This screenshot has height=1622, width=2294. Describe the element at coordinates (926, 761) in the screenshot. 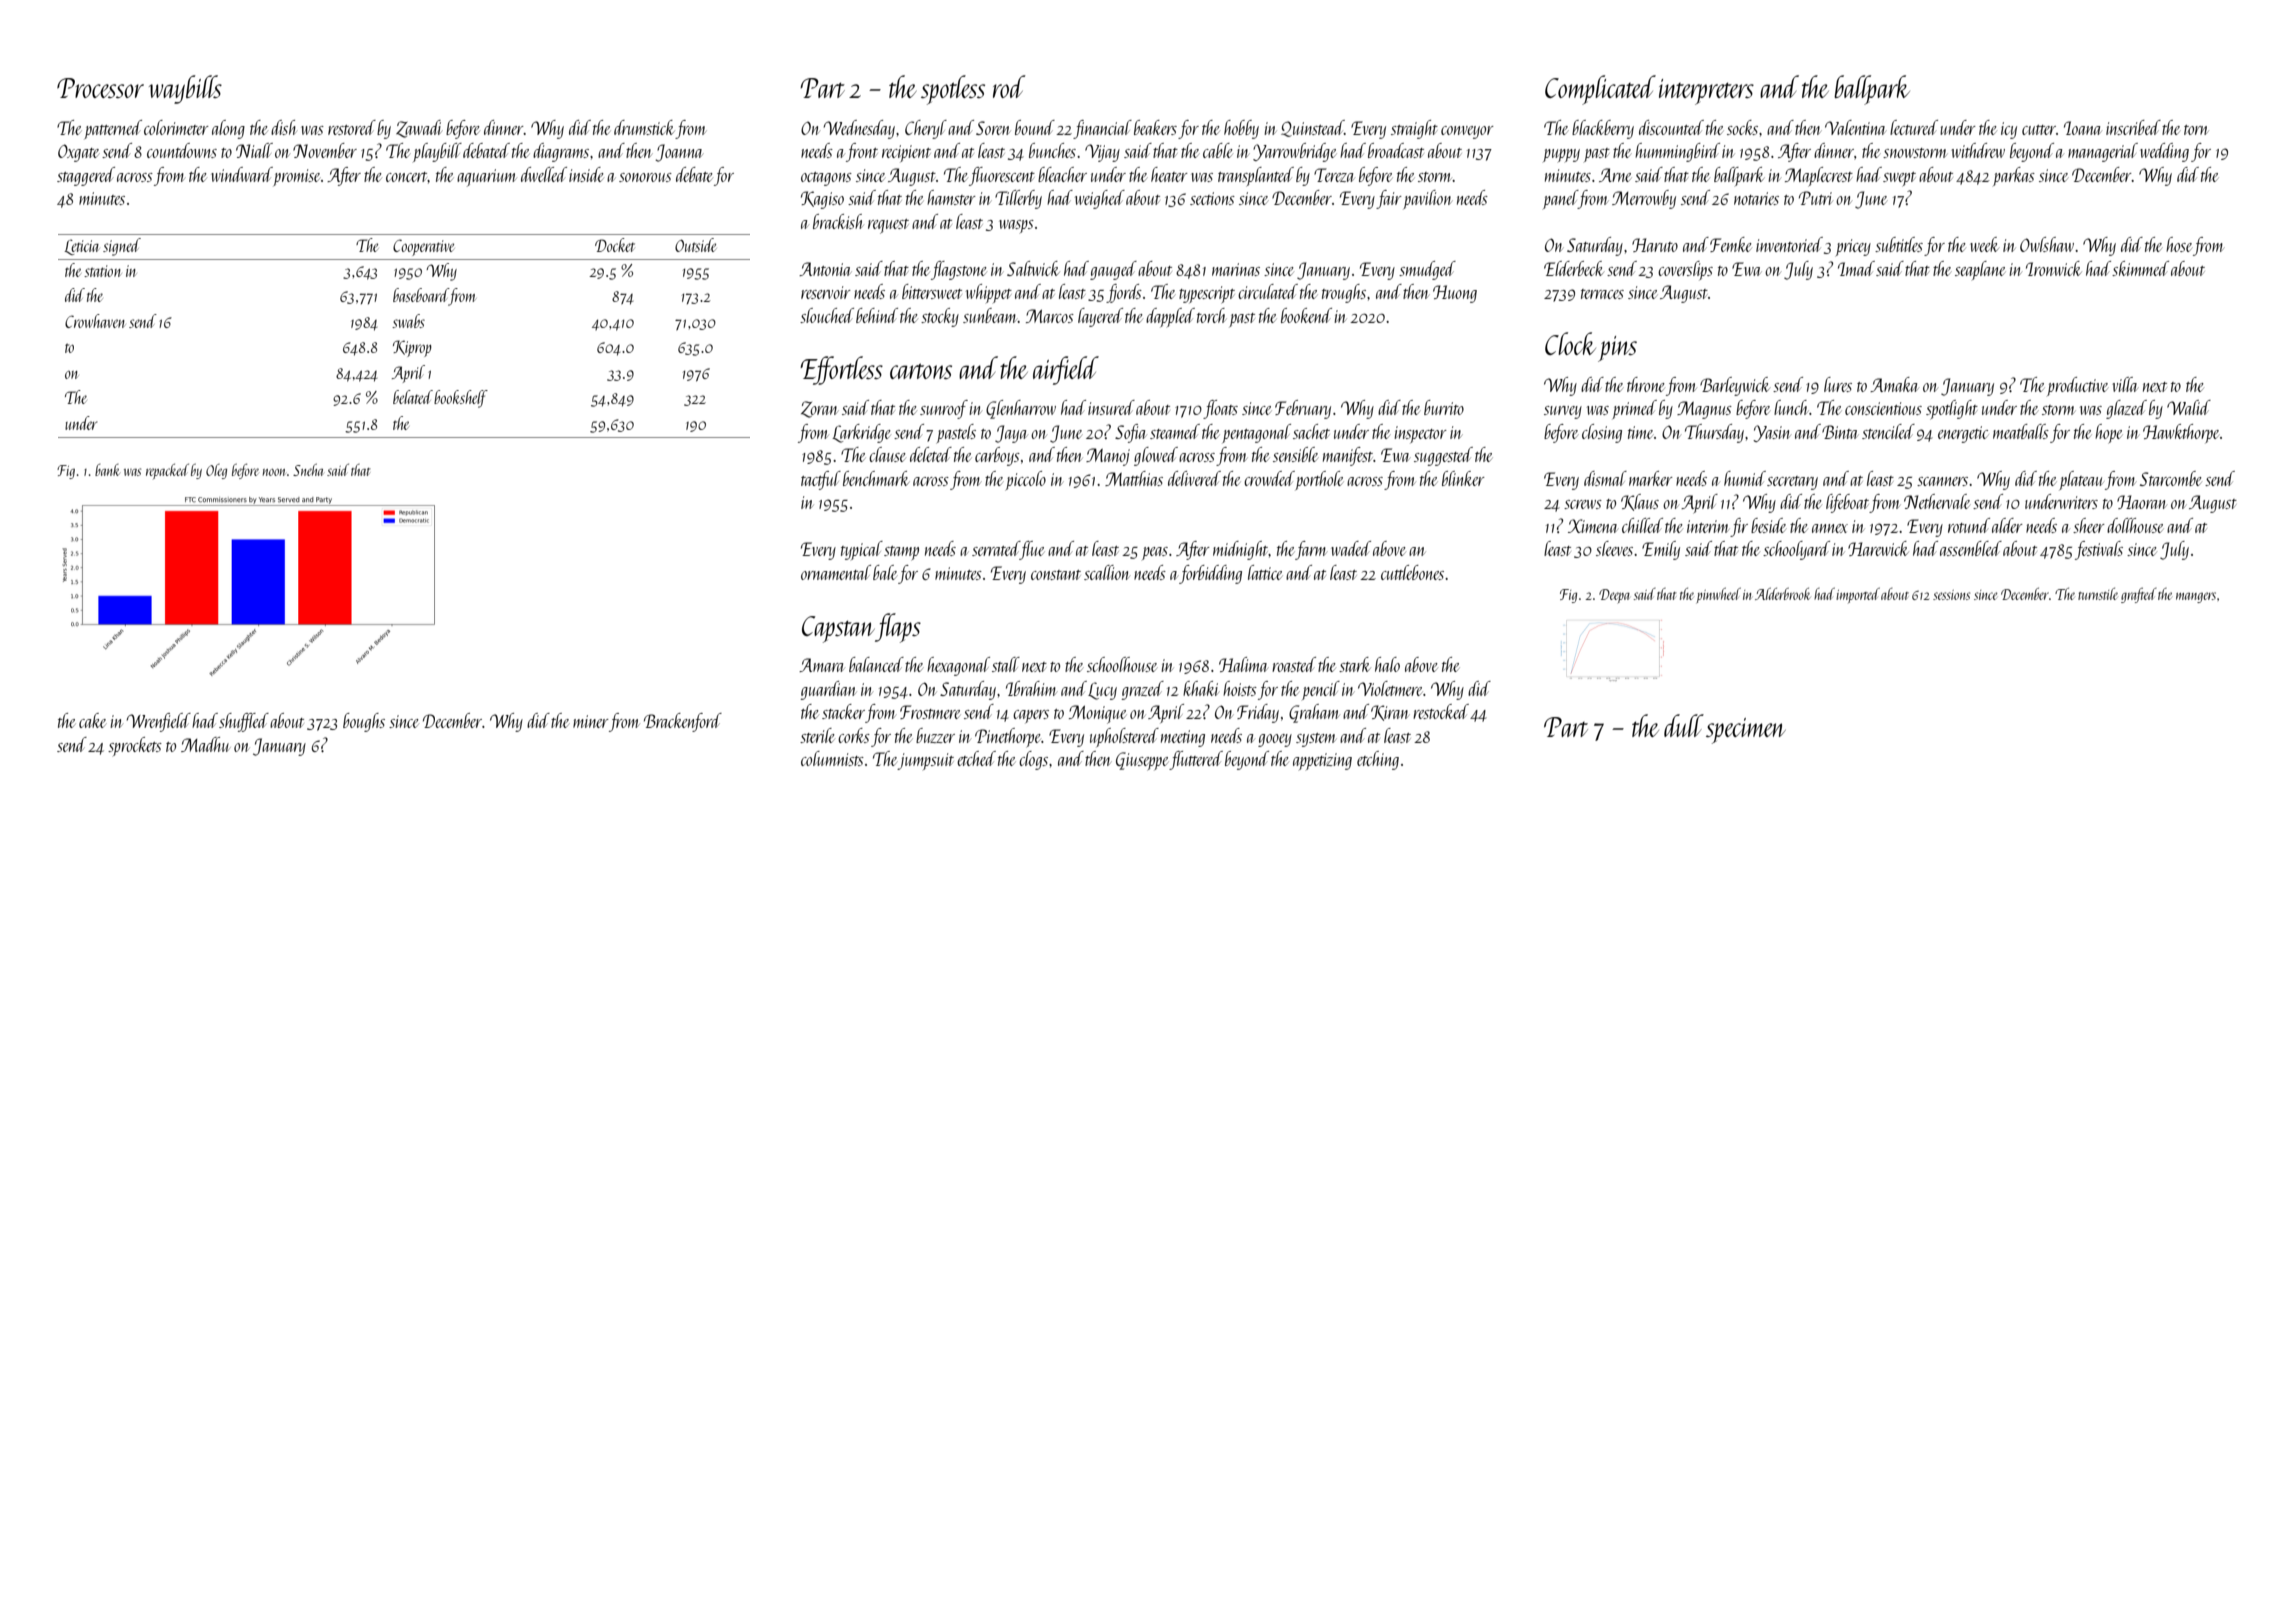

I see `jumpsuit` at that location.
